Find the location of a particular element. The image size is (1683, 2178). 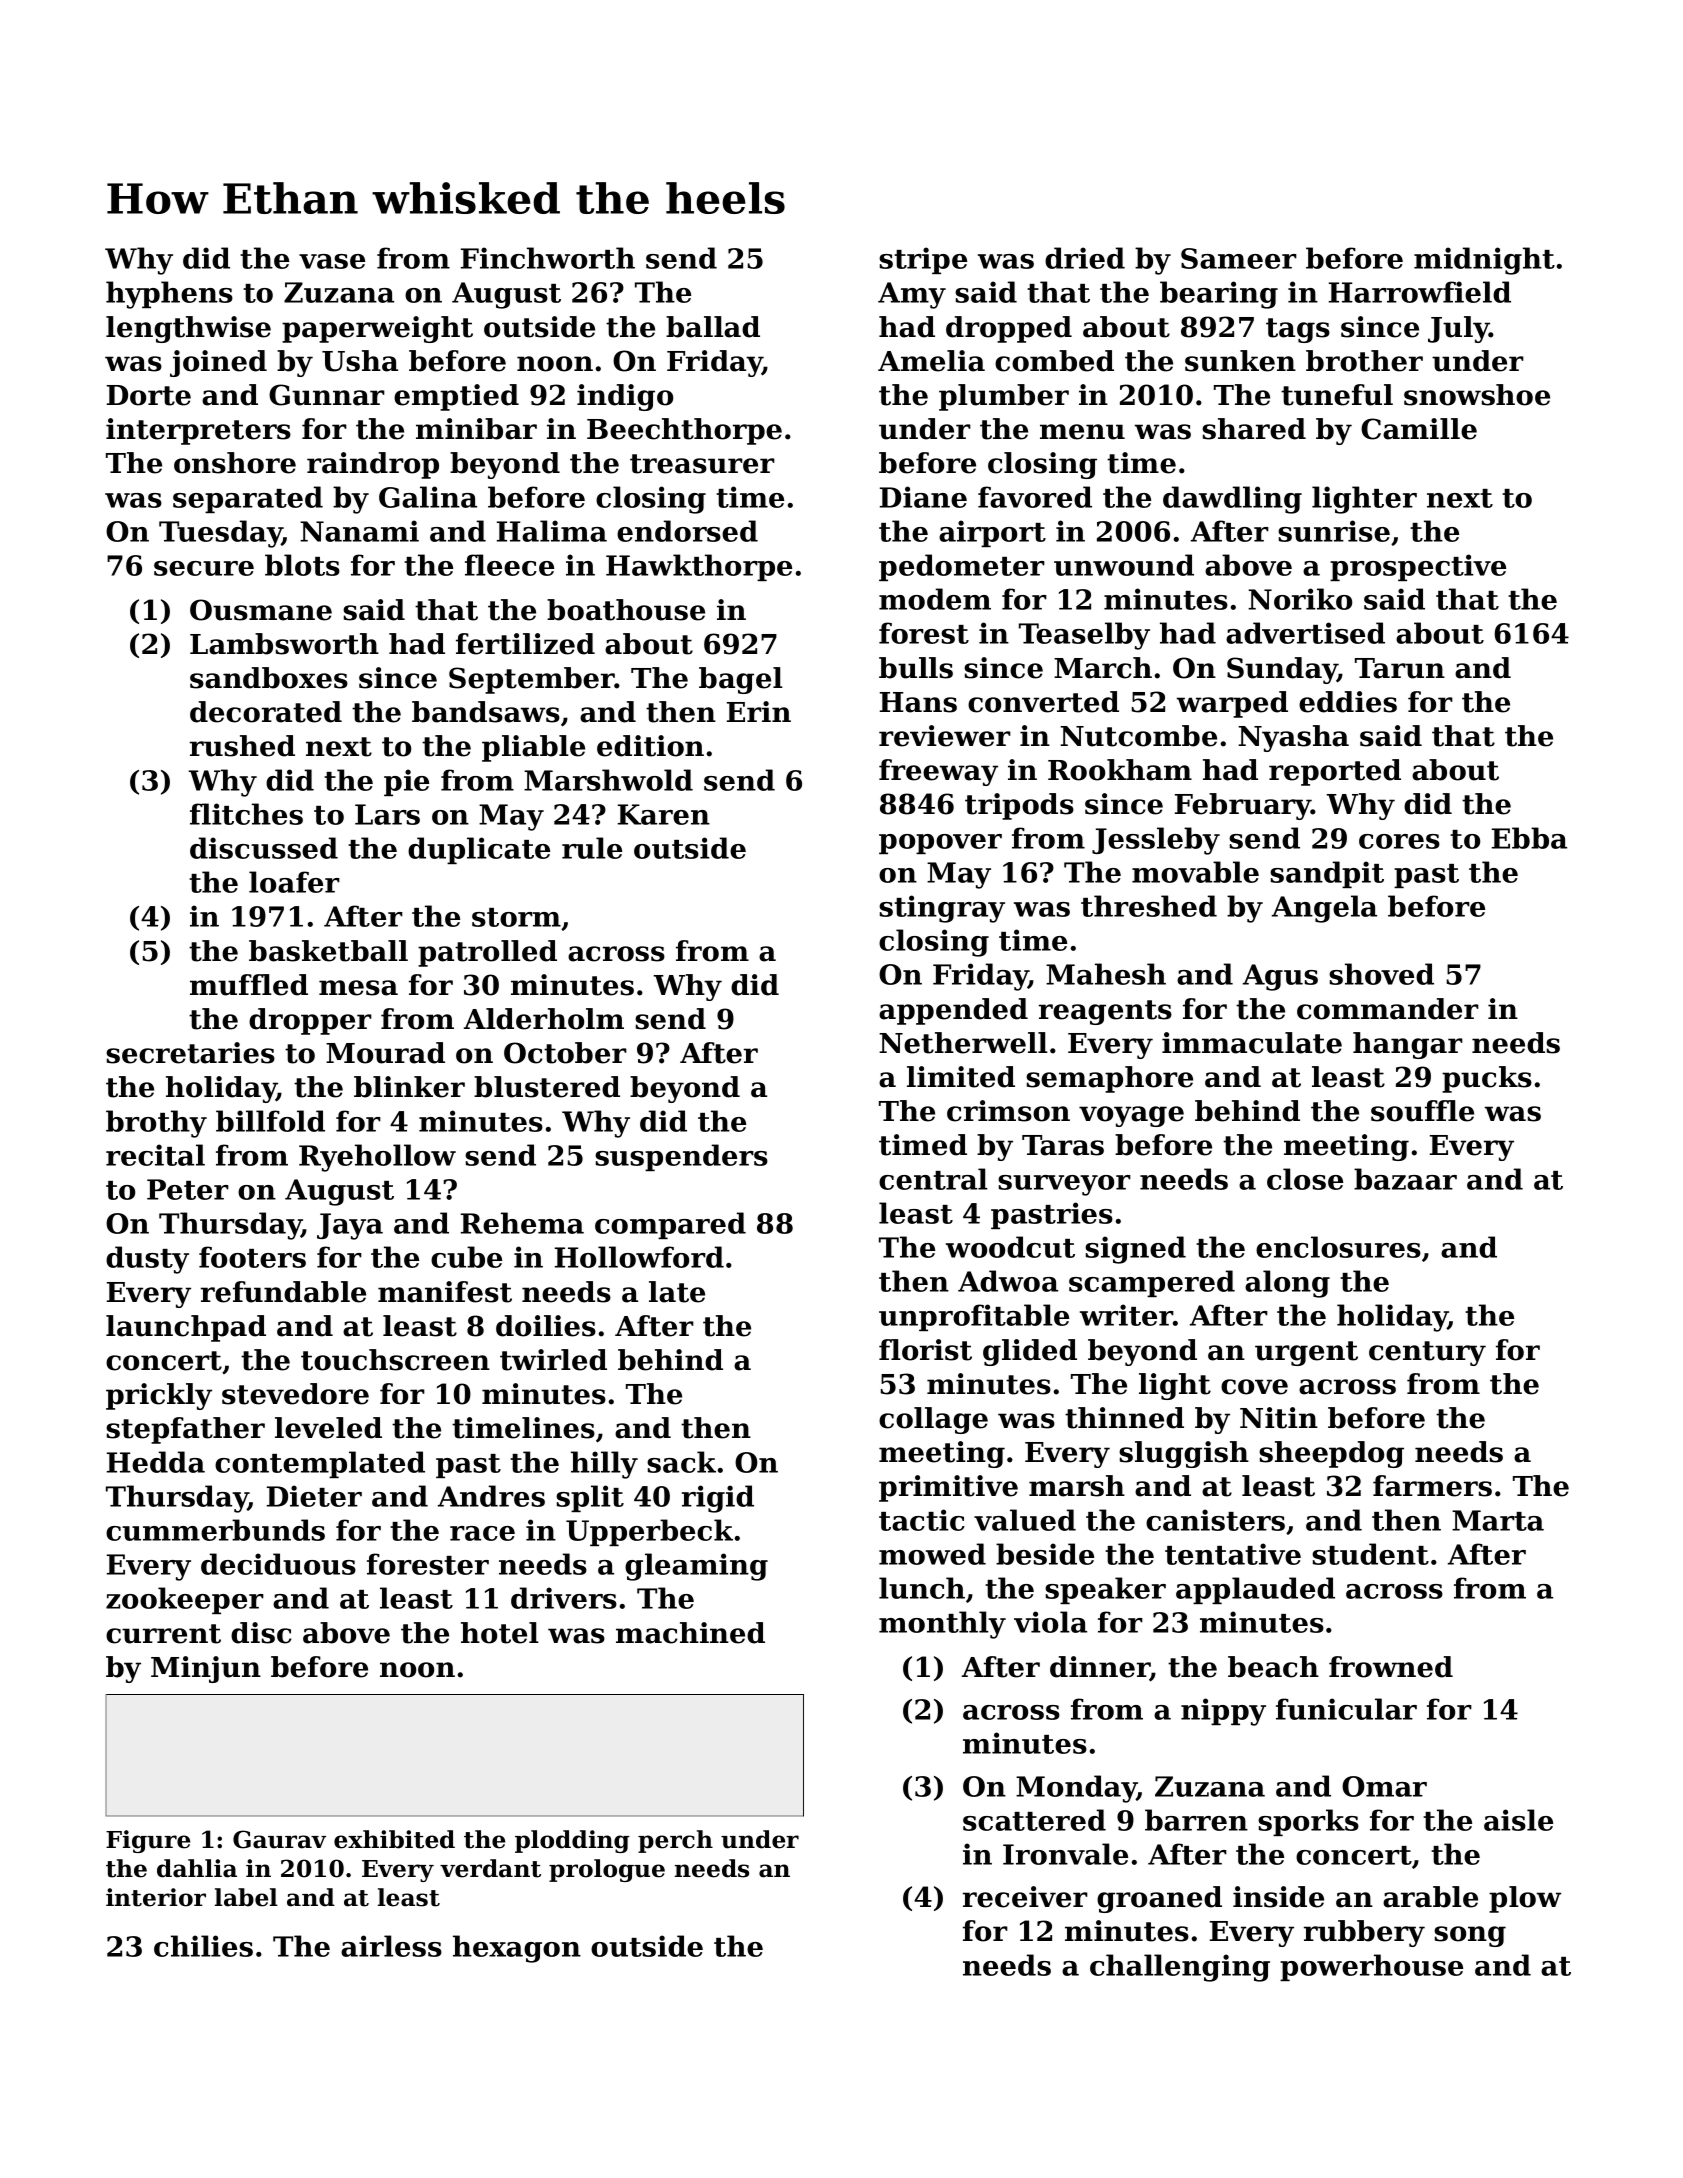

rushed is located at coordinates (242, 746).
